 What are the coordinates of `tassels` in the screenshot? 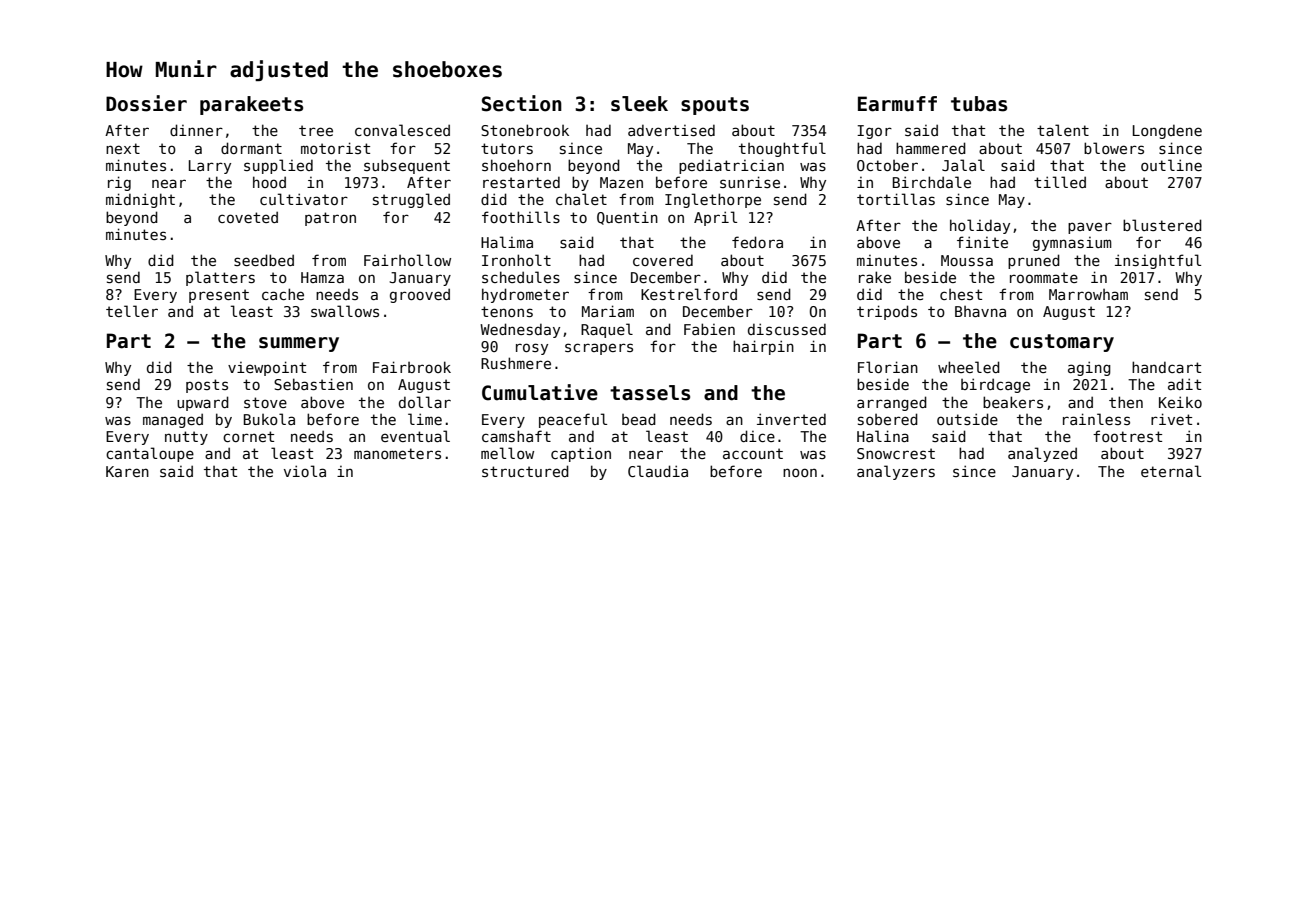 It's located at (650, 393).
